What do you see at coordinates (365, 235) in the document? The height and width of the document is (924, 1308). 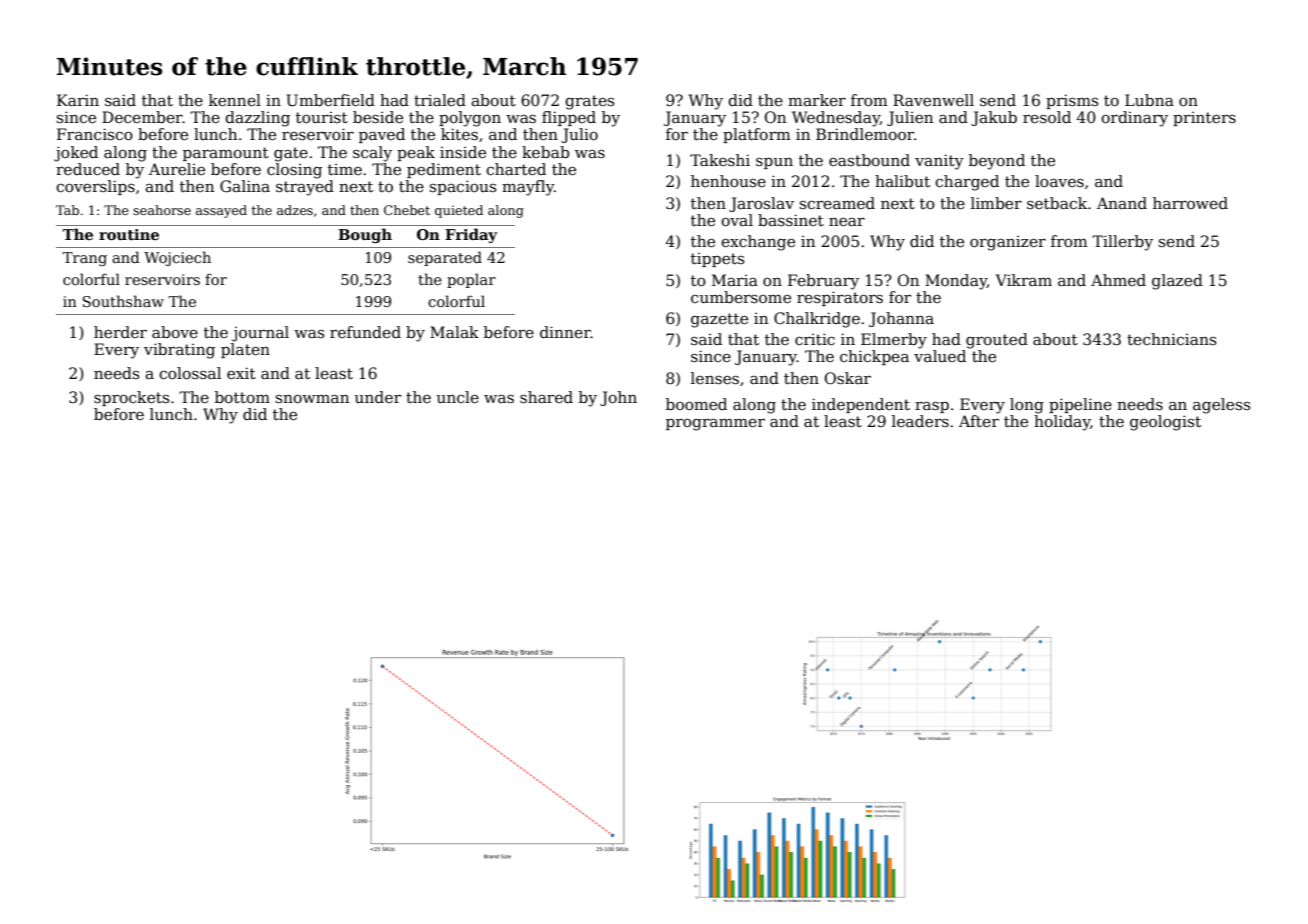 I see `Bough` at bounding box center [365, 235].
